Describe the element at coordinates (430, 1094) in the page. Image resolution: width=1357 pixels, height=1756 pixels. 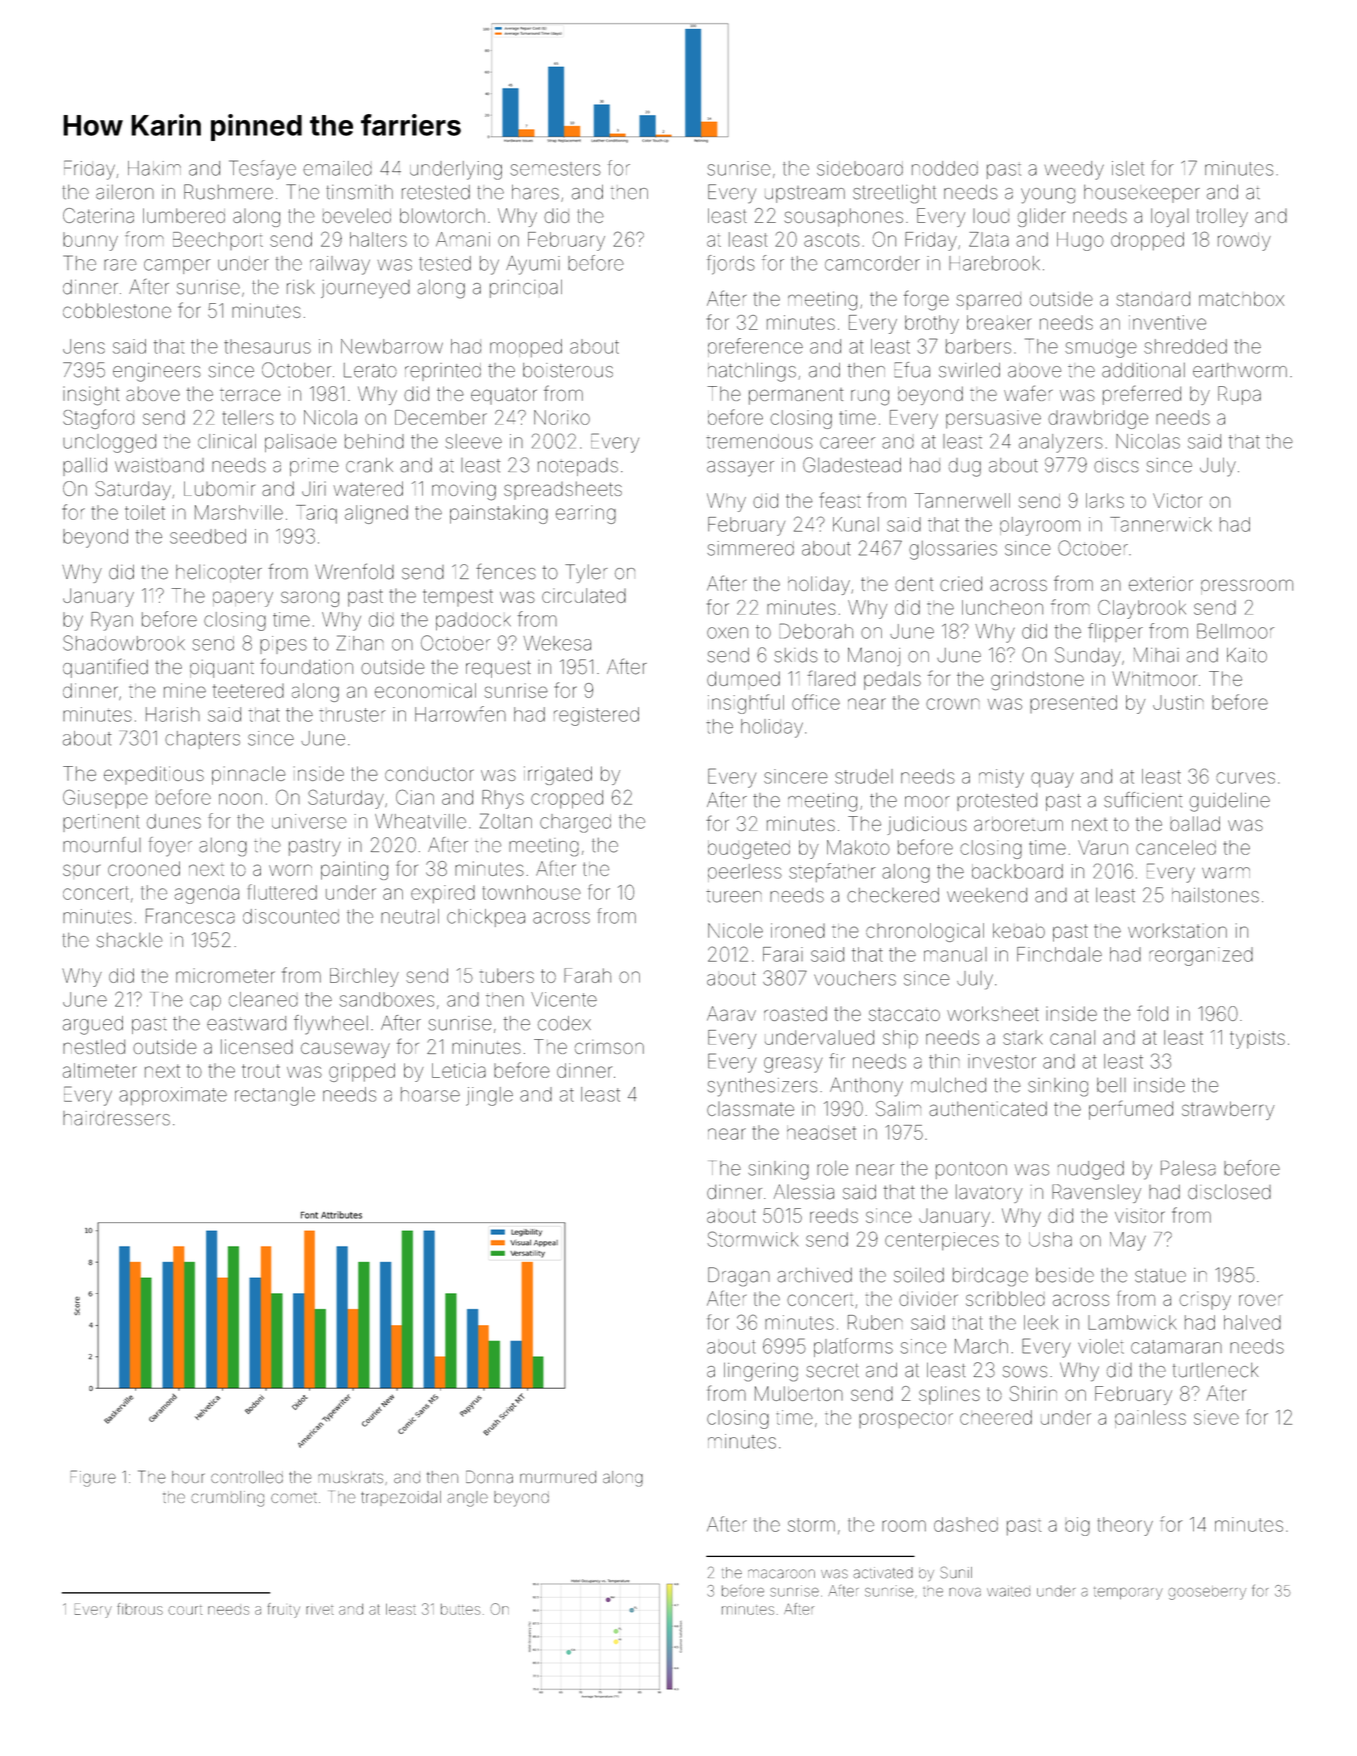
I see `hoarse` at that location.
